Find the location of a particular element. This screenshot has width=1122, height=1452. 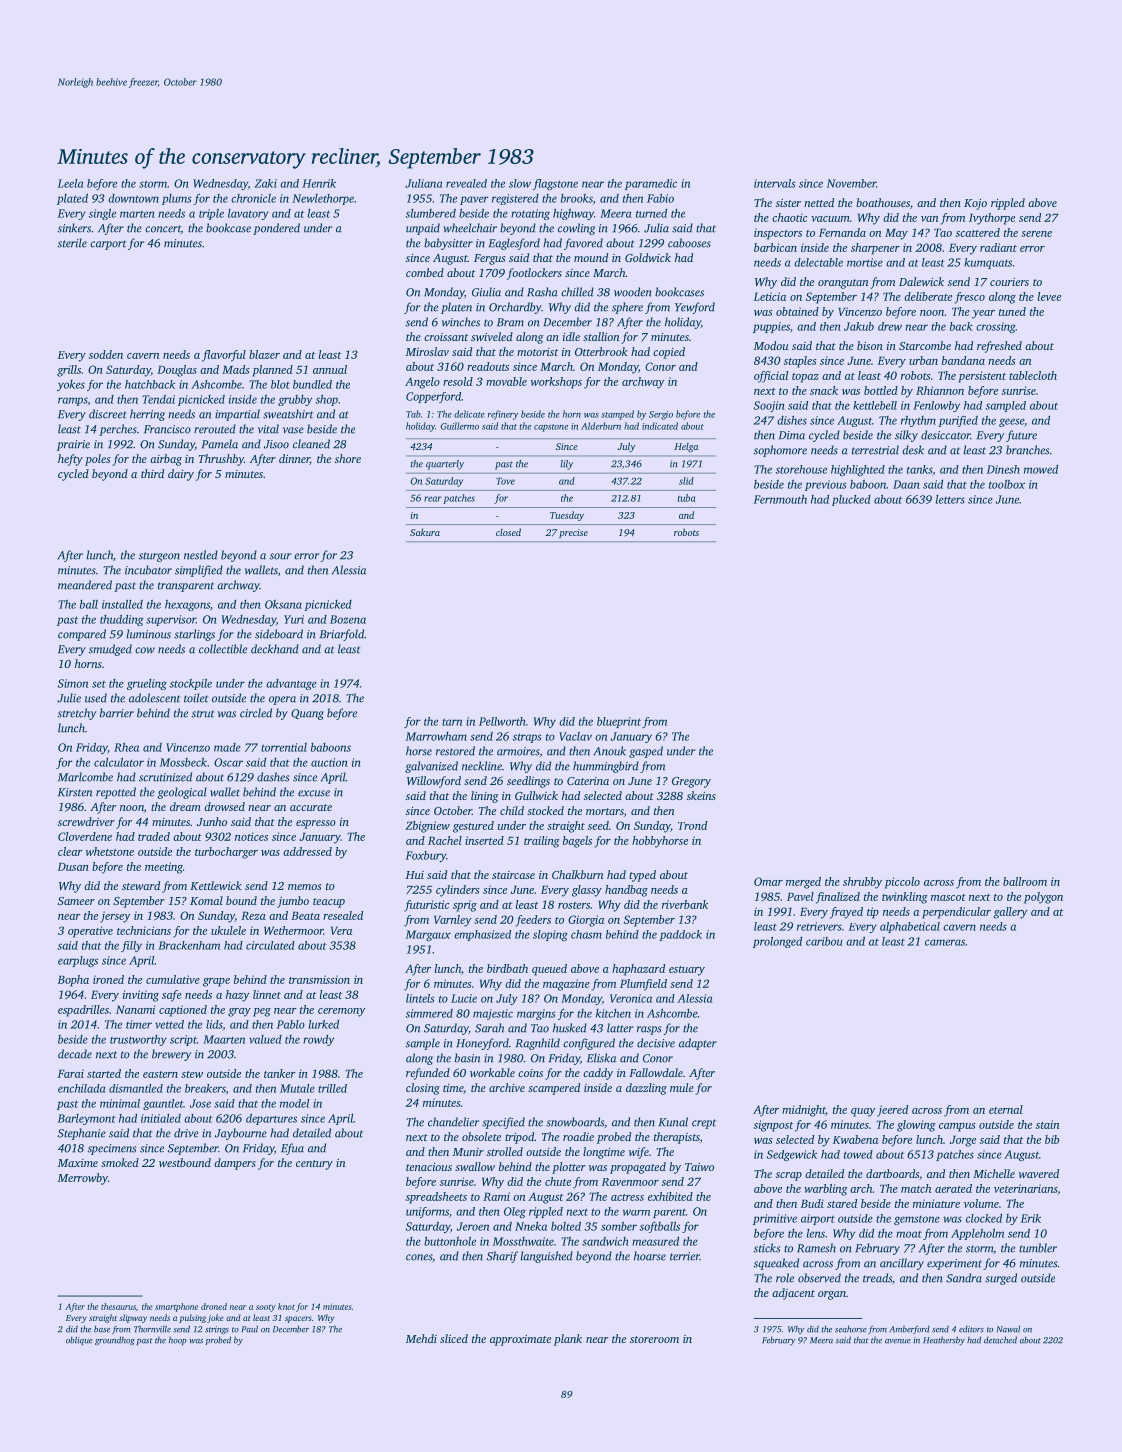

hoop is located at coordinates (178, 1340).
